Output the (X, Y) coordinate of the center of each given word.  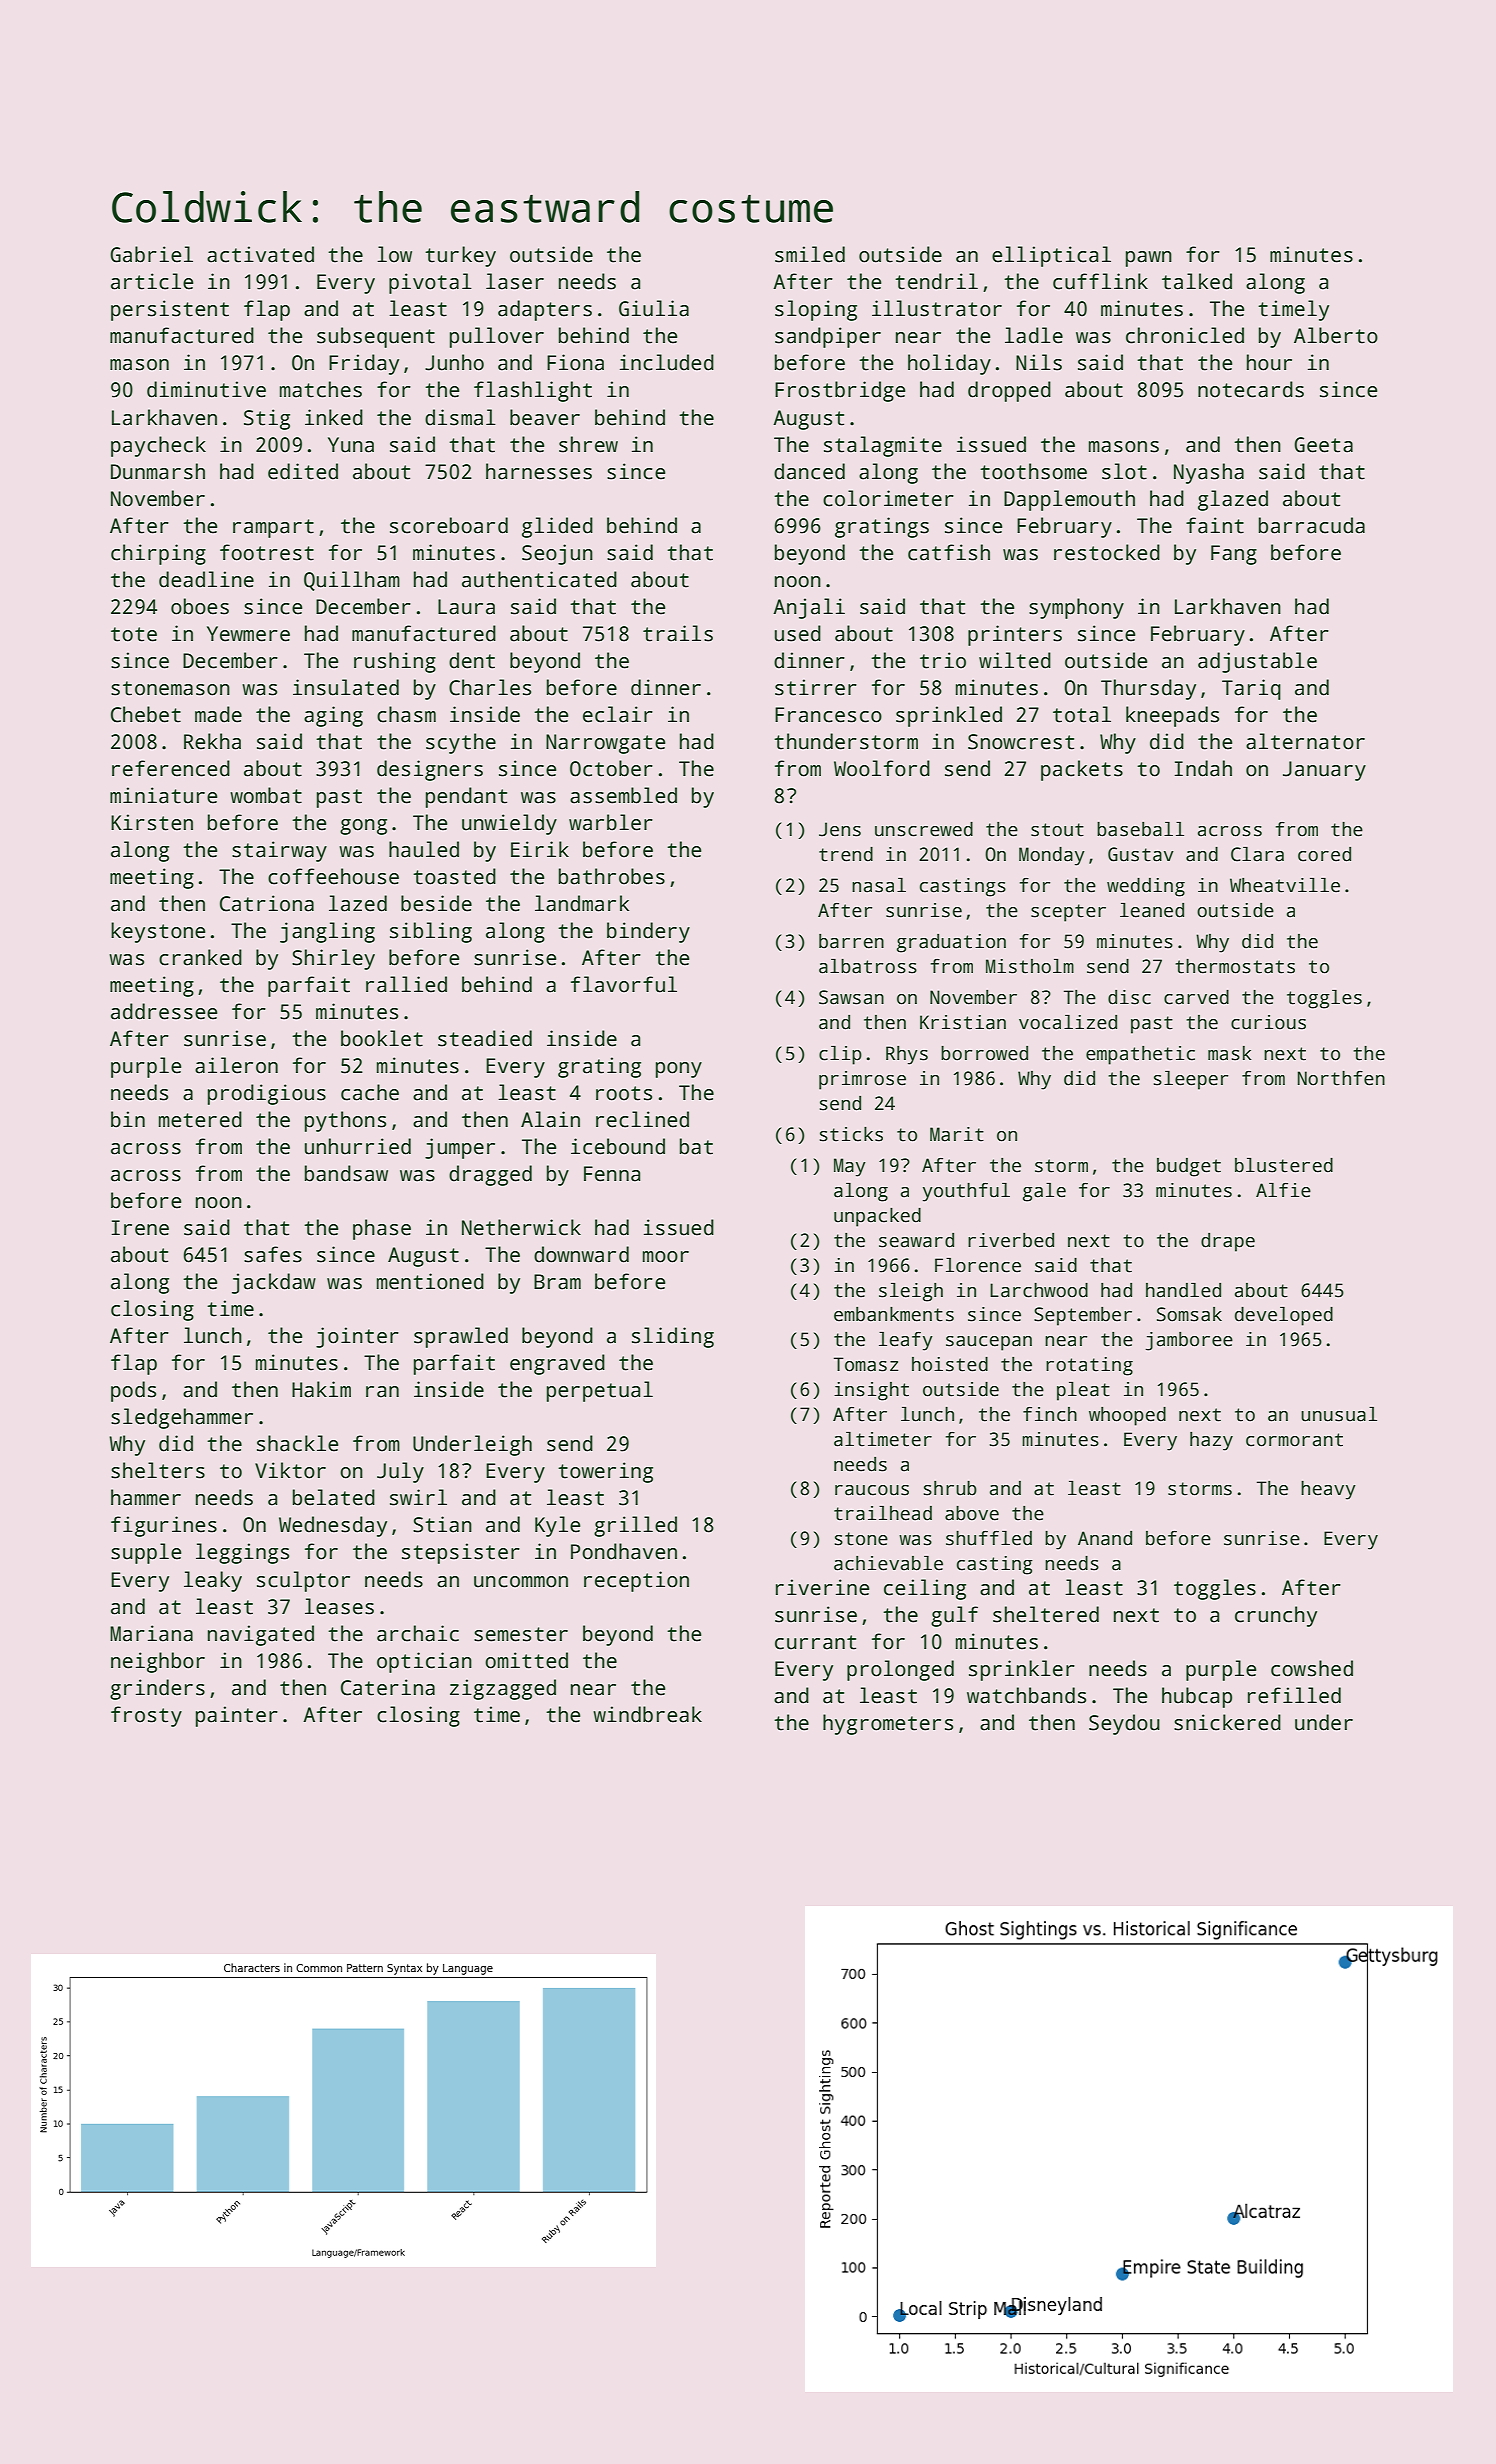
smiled (810, 254)
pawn (1149, 259)
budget (1189, 1167)
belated (334, 1497)
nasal (879, 885)
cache (370, 1092)
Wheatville (1285, 885)
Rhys (907, 1055)
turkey (460, 256)
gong (363, 827)
